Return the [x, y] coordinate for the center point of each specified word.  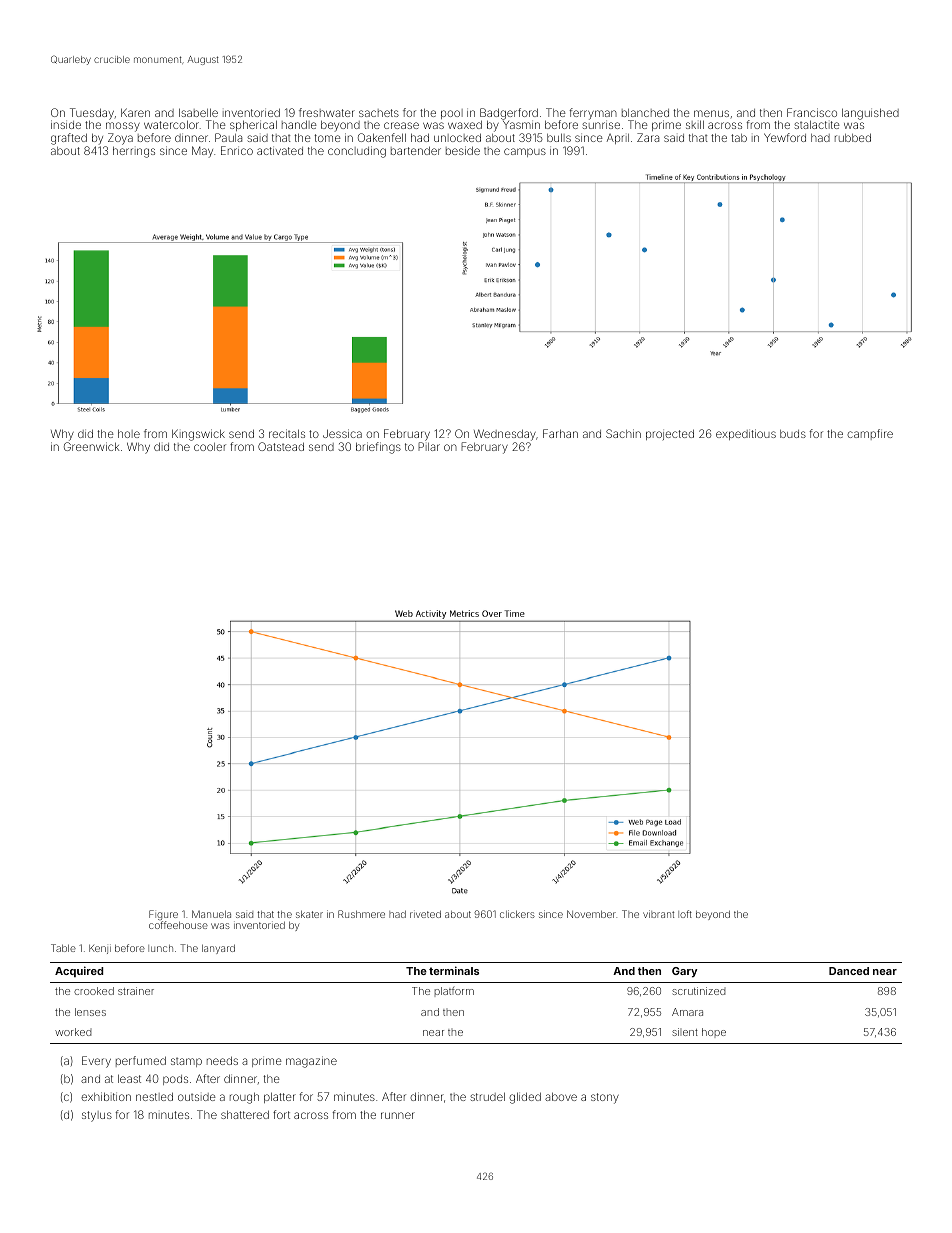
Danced [849, 971]
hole [129, 433]
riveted [425, 914]
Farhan [560, 433]
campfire [870, 434]
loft [685, 914]
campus [525, 152]
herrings [134, 152]
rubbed [853, 137]
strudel [487, 1096]
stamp [186, 1062]
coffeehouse [178, 925]
